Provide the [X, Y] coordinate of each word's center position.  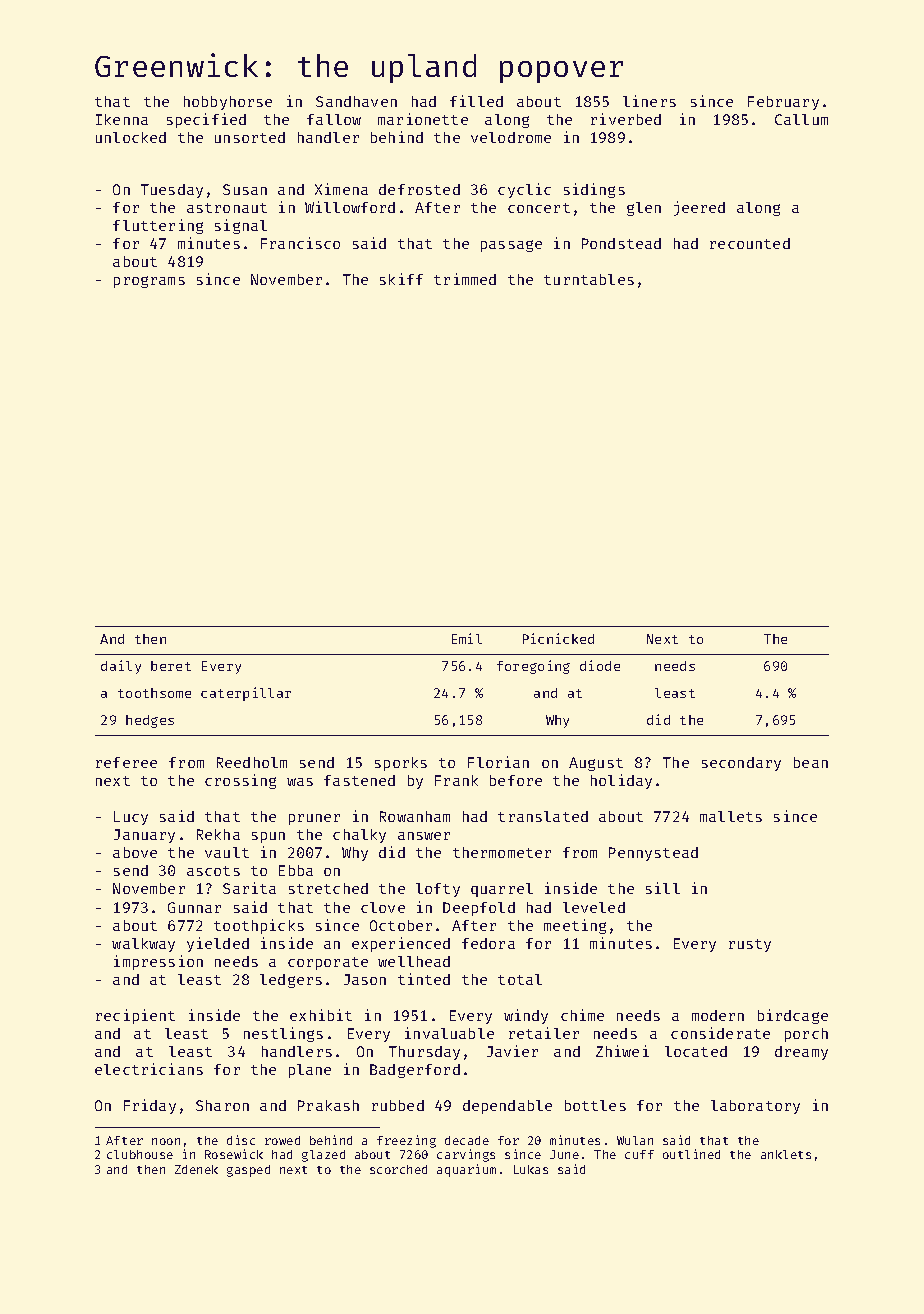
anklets [786, 1154]
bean [811, 762]
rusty [750, 945]
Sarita [249, 888]
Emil [467, 638]
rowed [282, 1140]
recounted [750, 243]
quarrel [502, 890]
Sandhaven [356, 101]
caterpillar [246, 694]
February [783, 103]
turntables [589, 279]
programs [149, 282]
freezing [406, 1141]
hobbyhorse [228, 103]
